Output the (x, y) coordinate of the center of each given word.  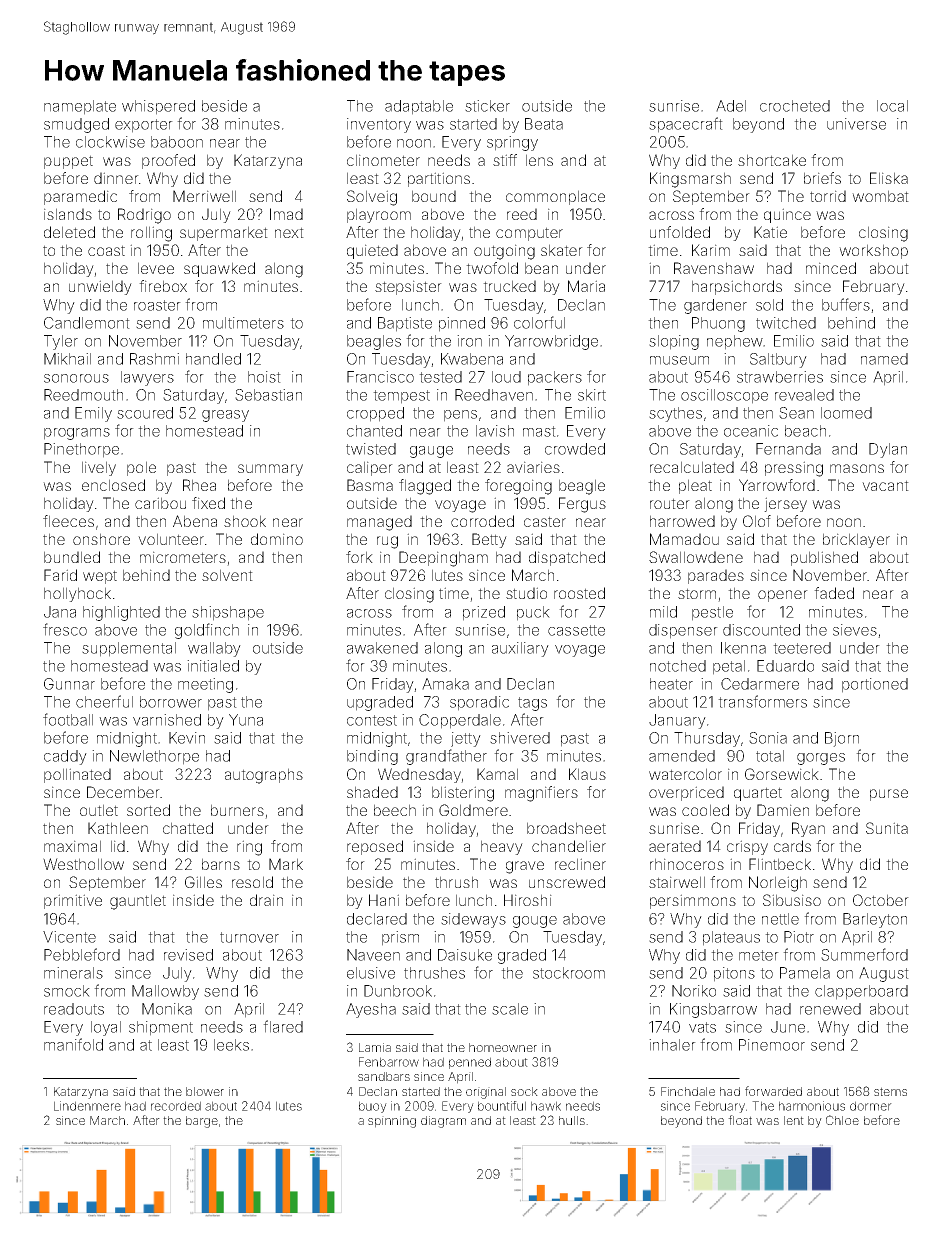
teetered (802, 648)
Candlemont (87, 323)
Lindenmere (87, 1106)
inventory (379, 125)
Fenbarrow (389, 1062)
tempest (401, 397)
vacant (885, 485)
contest (372, 720)
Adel (731, 106)
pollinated (77, 775)
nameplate (80, 107)
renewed (830, 1009)
